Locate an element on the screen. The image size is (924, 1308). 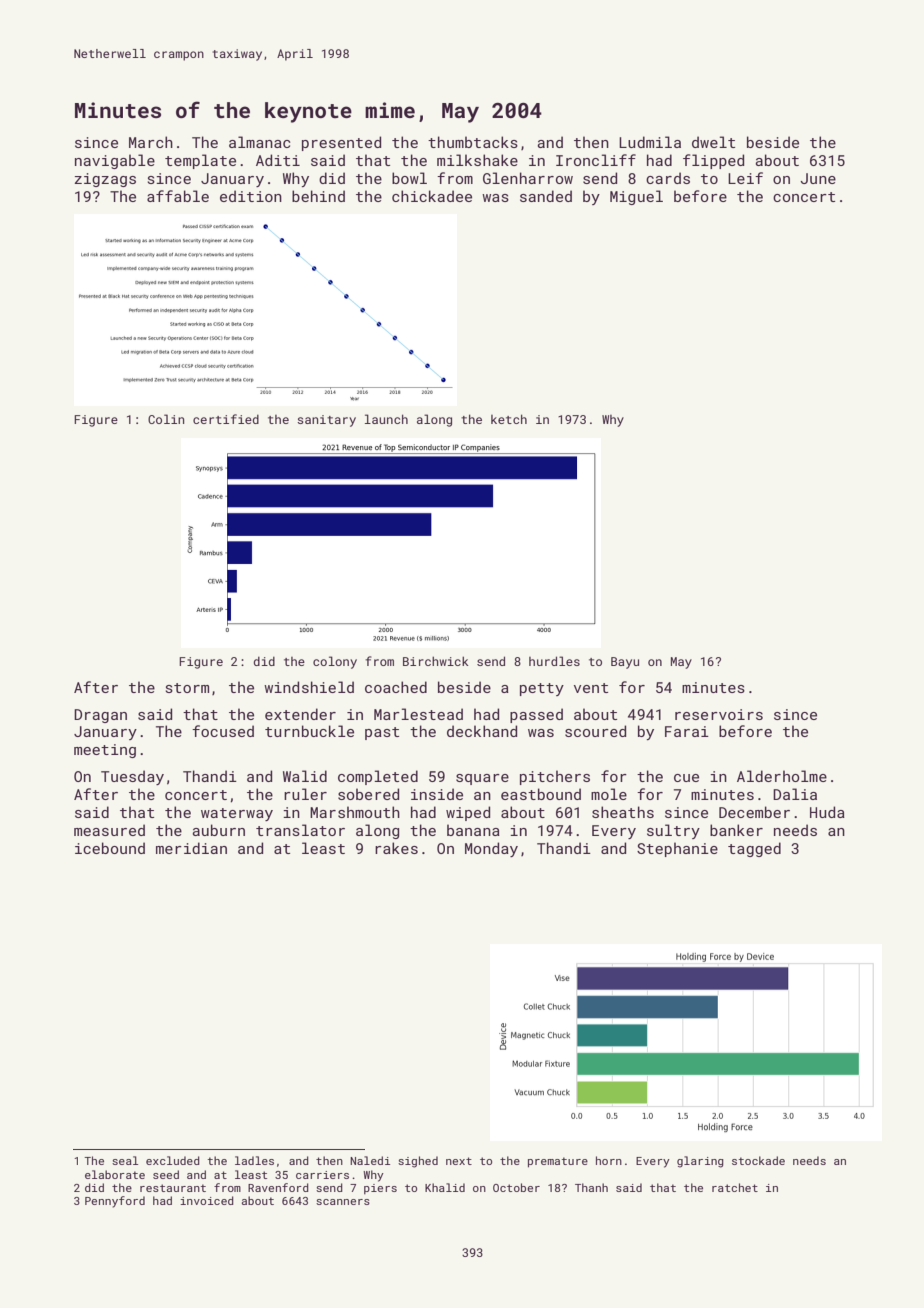
thumbtacks is located at coordinates (473, 142).
